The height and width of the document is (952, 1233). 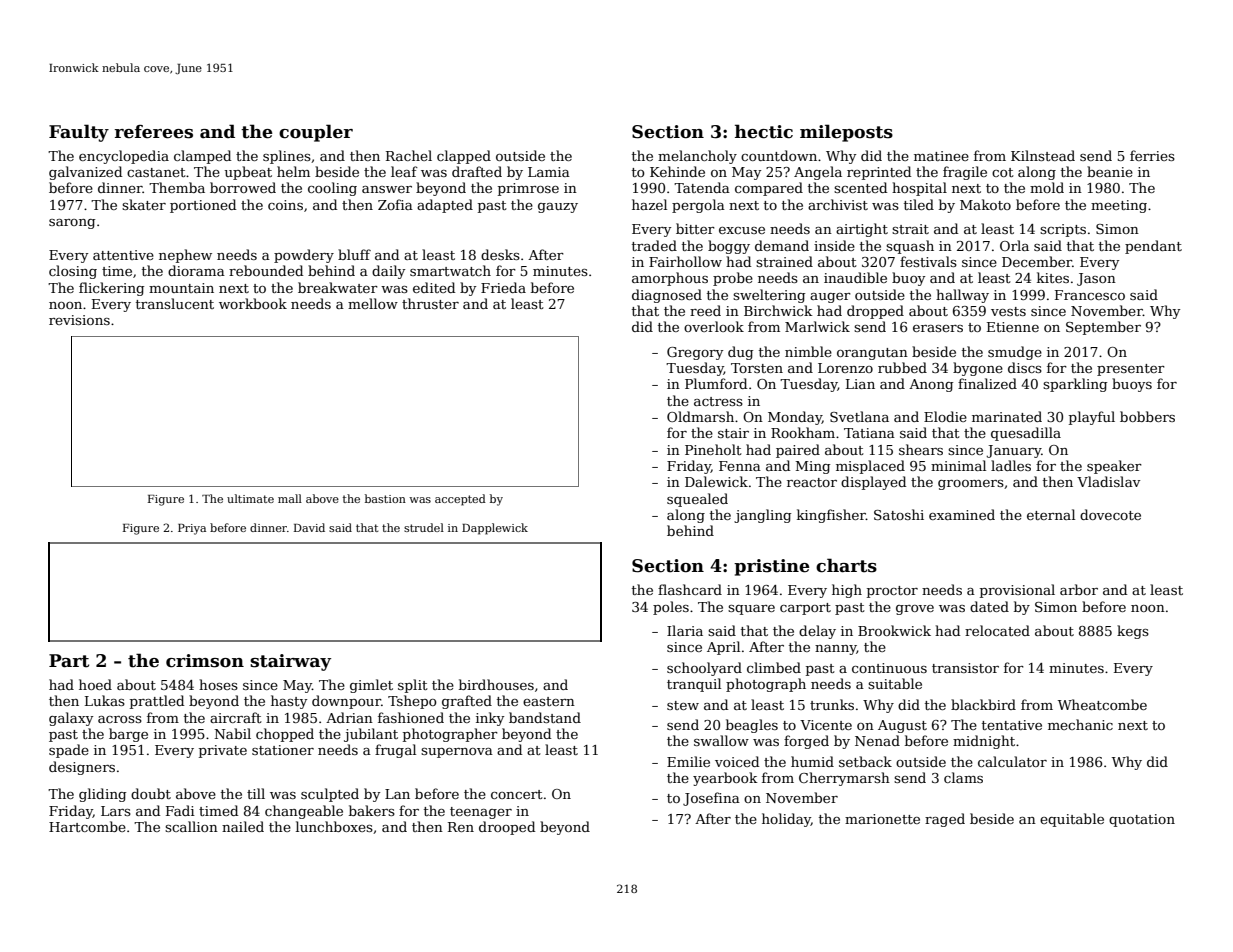 What do you see at coordinates (175, 303) in the document?
I see `translucent` at bounding box center [175, 303].
